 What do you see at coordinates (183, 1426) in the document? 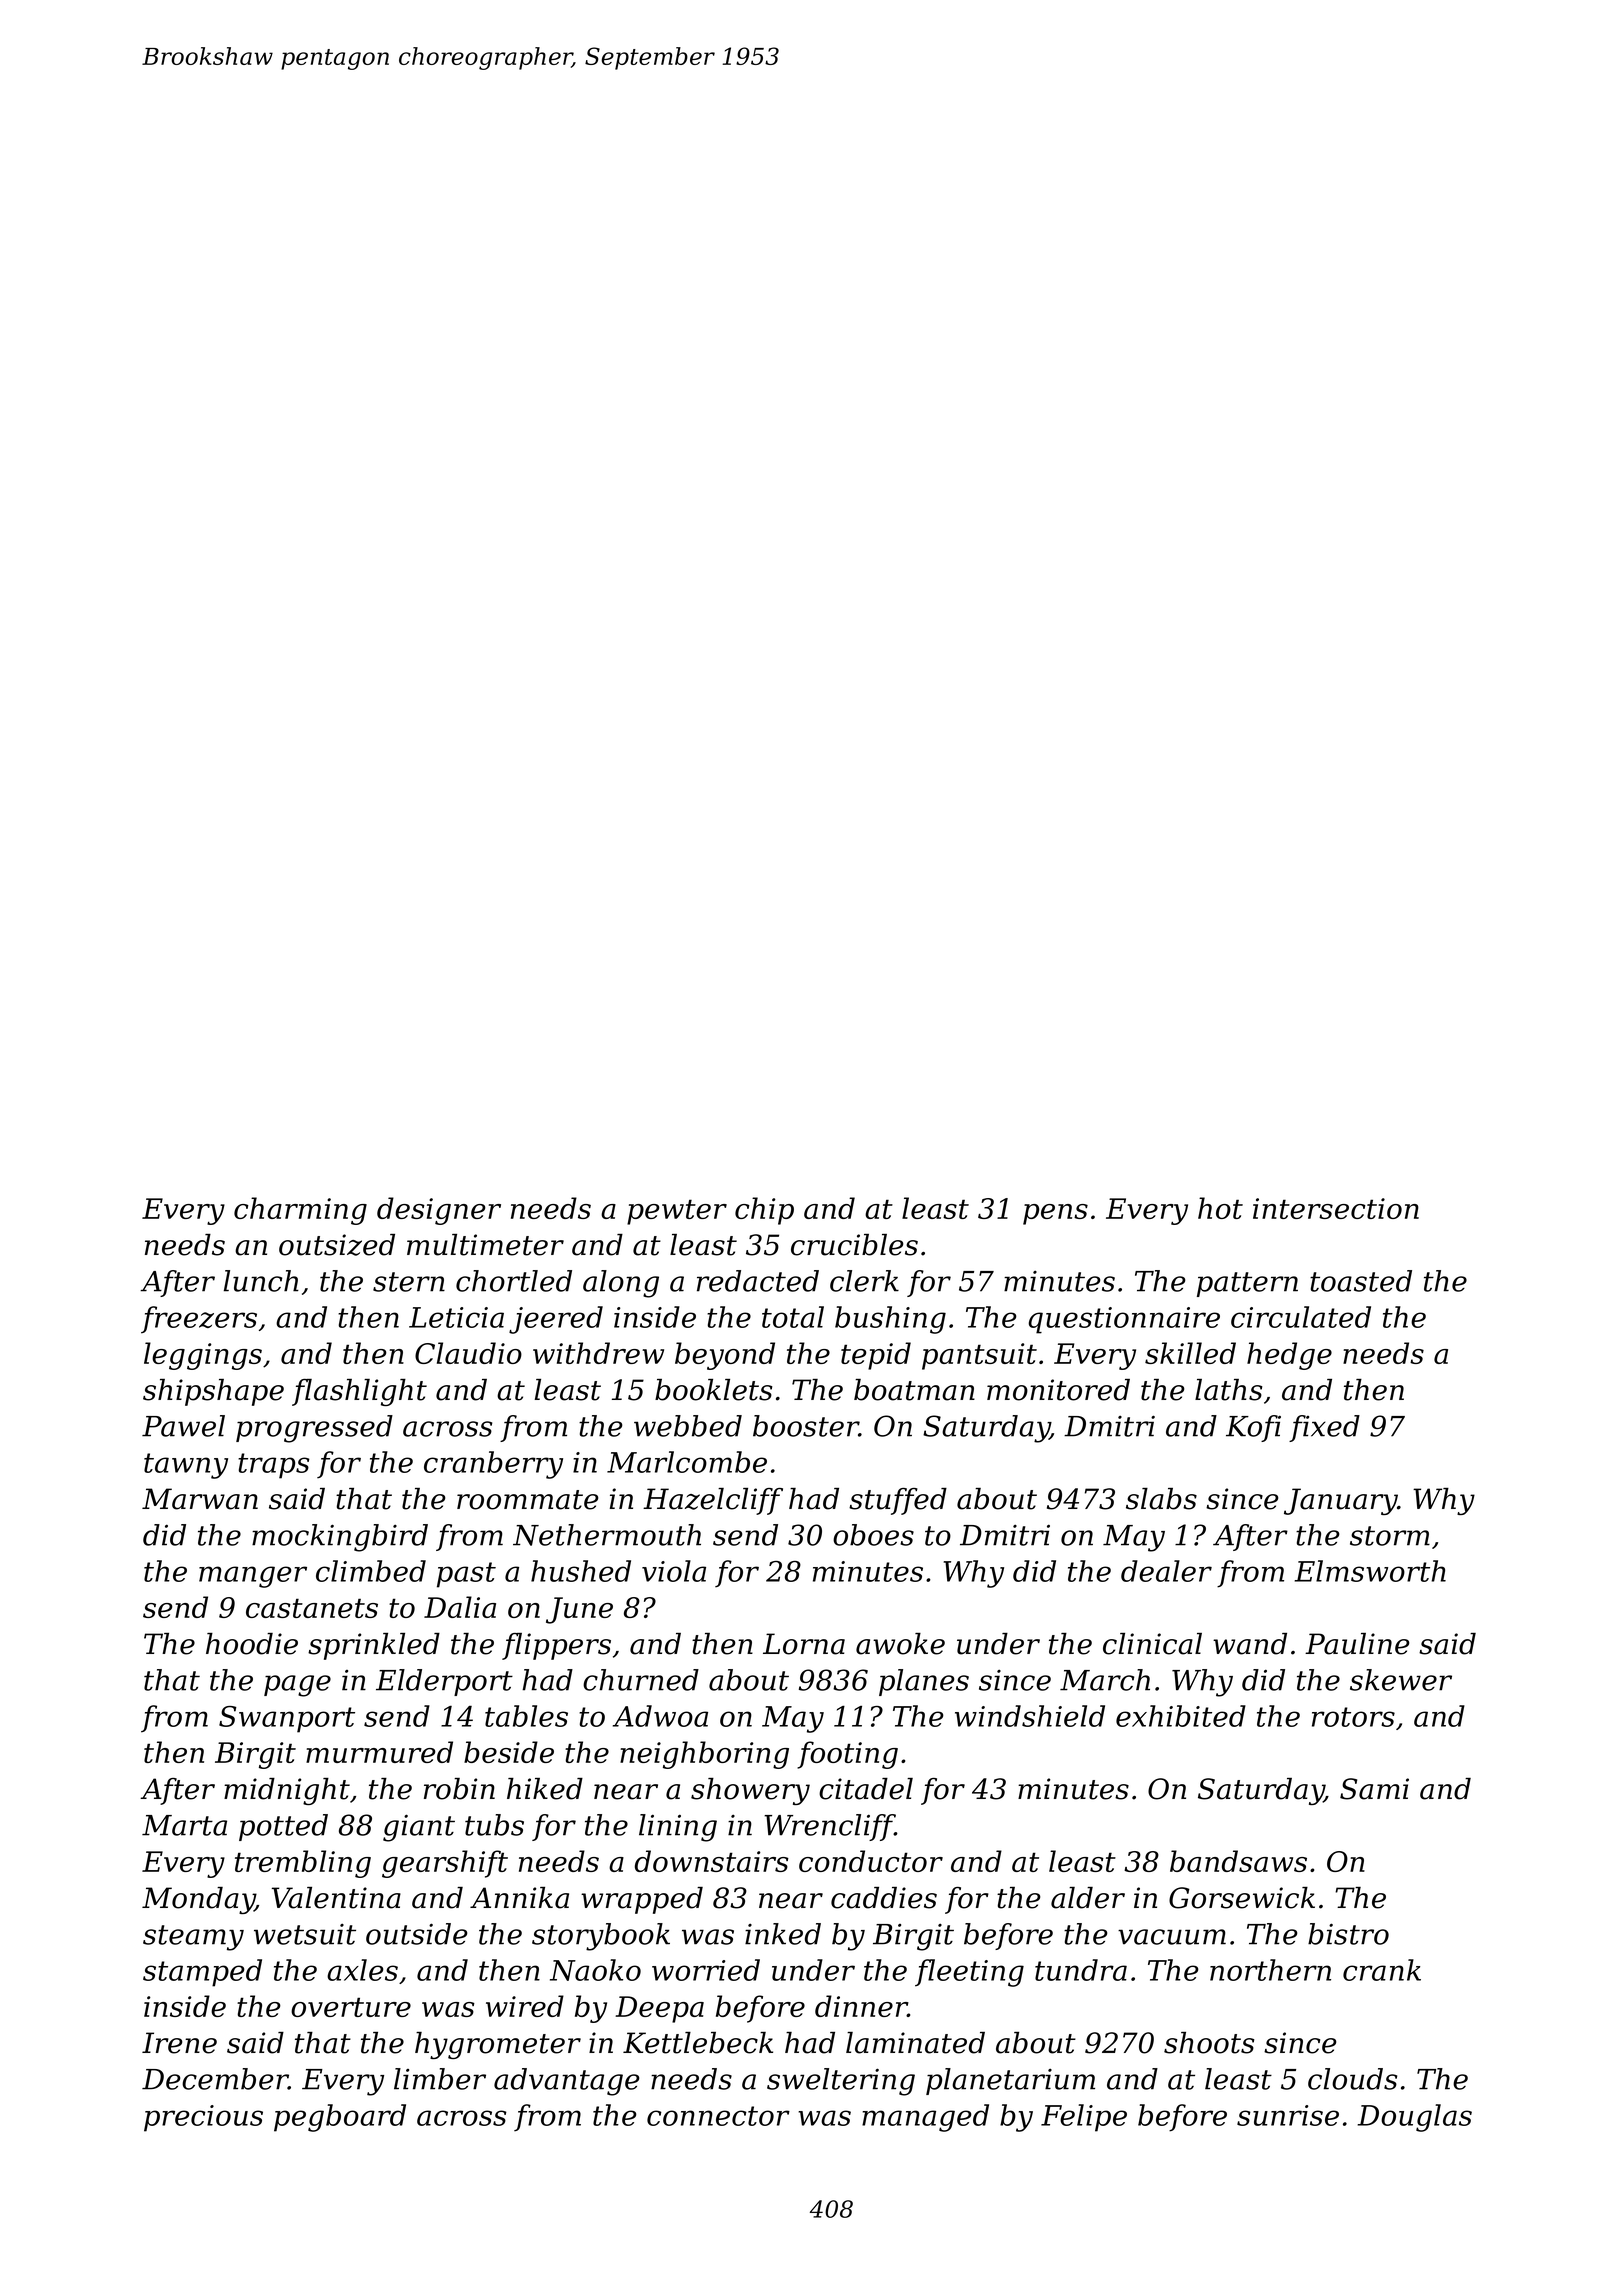
I see `Pawel` at bounding box center [183, 1426].
